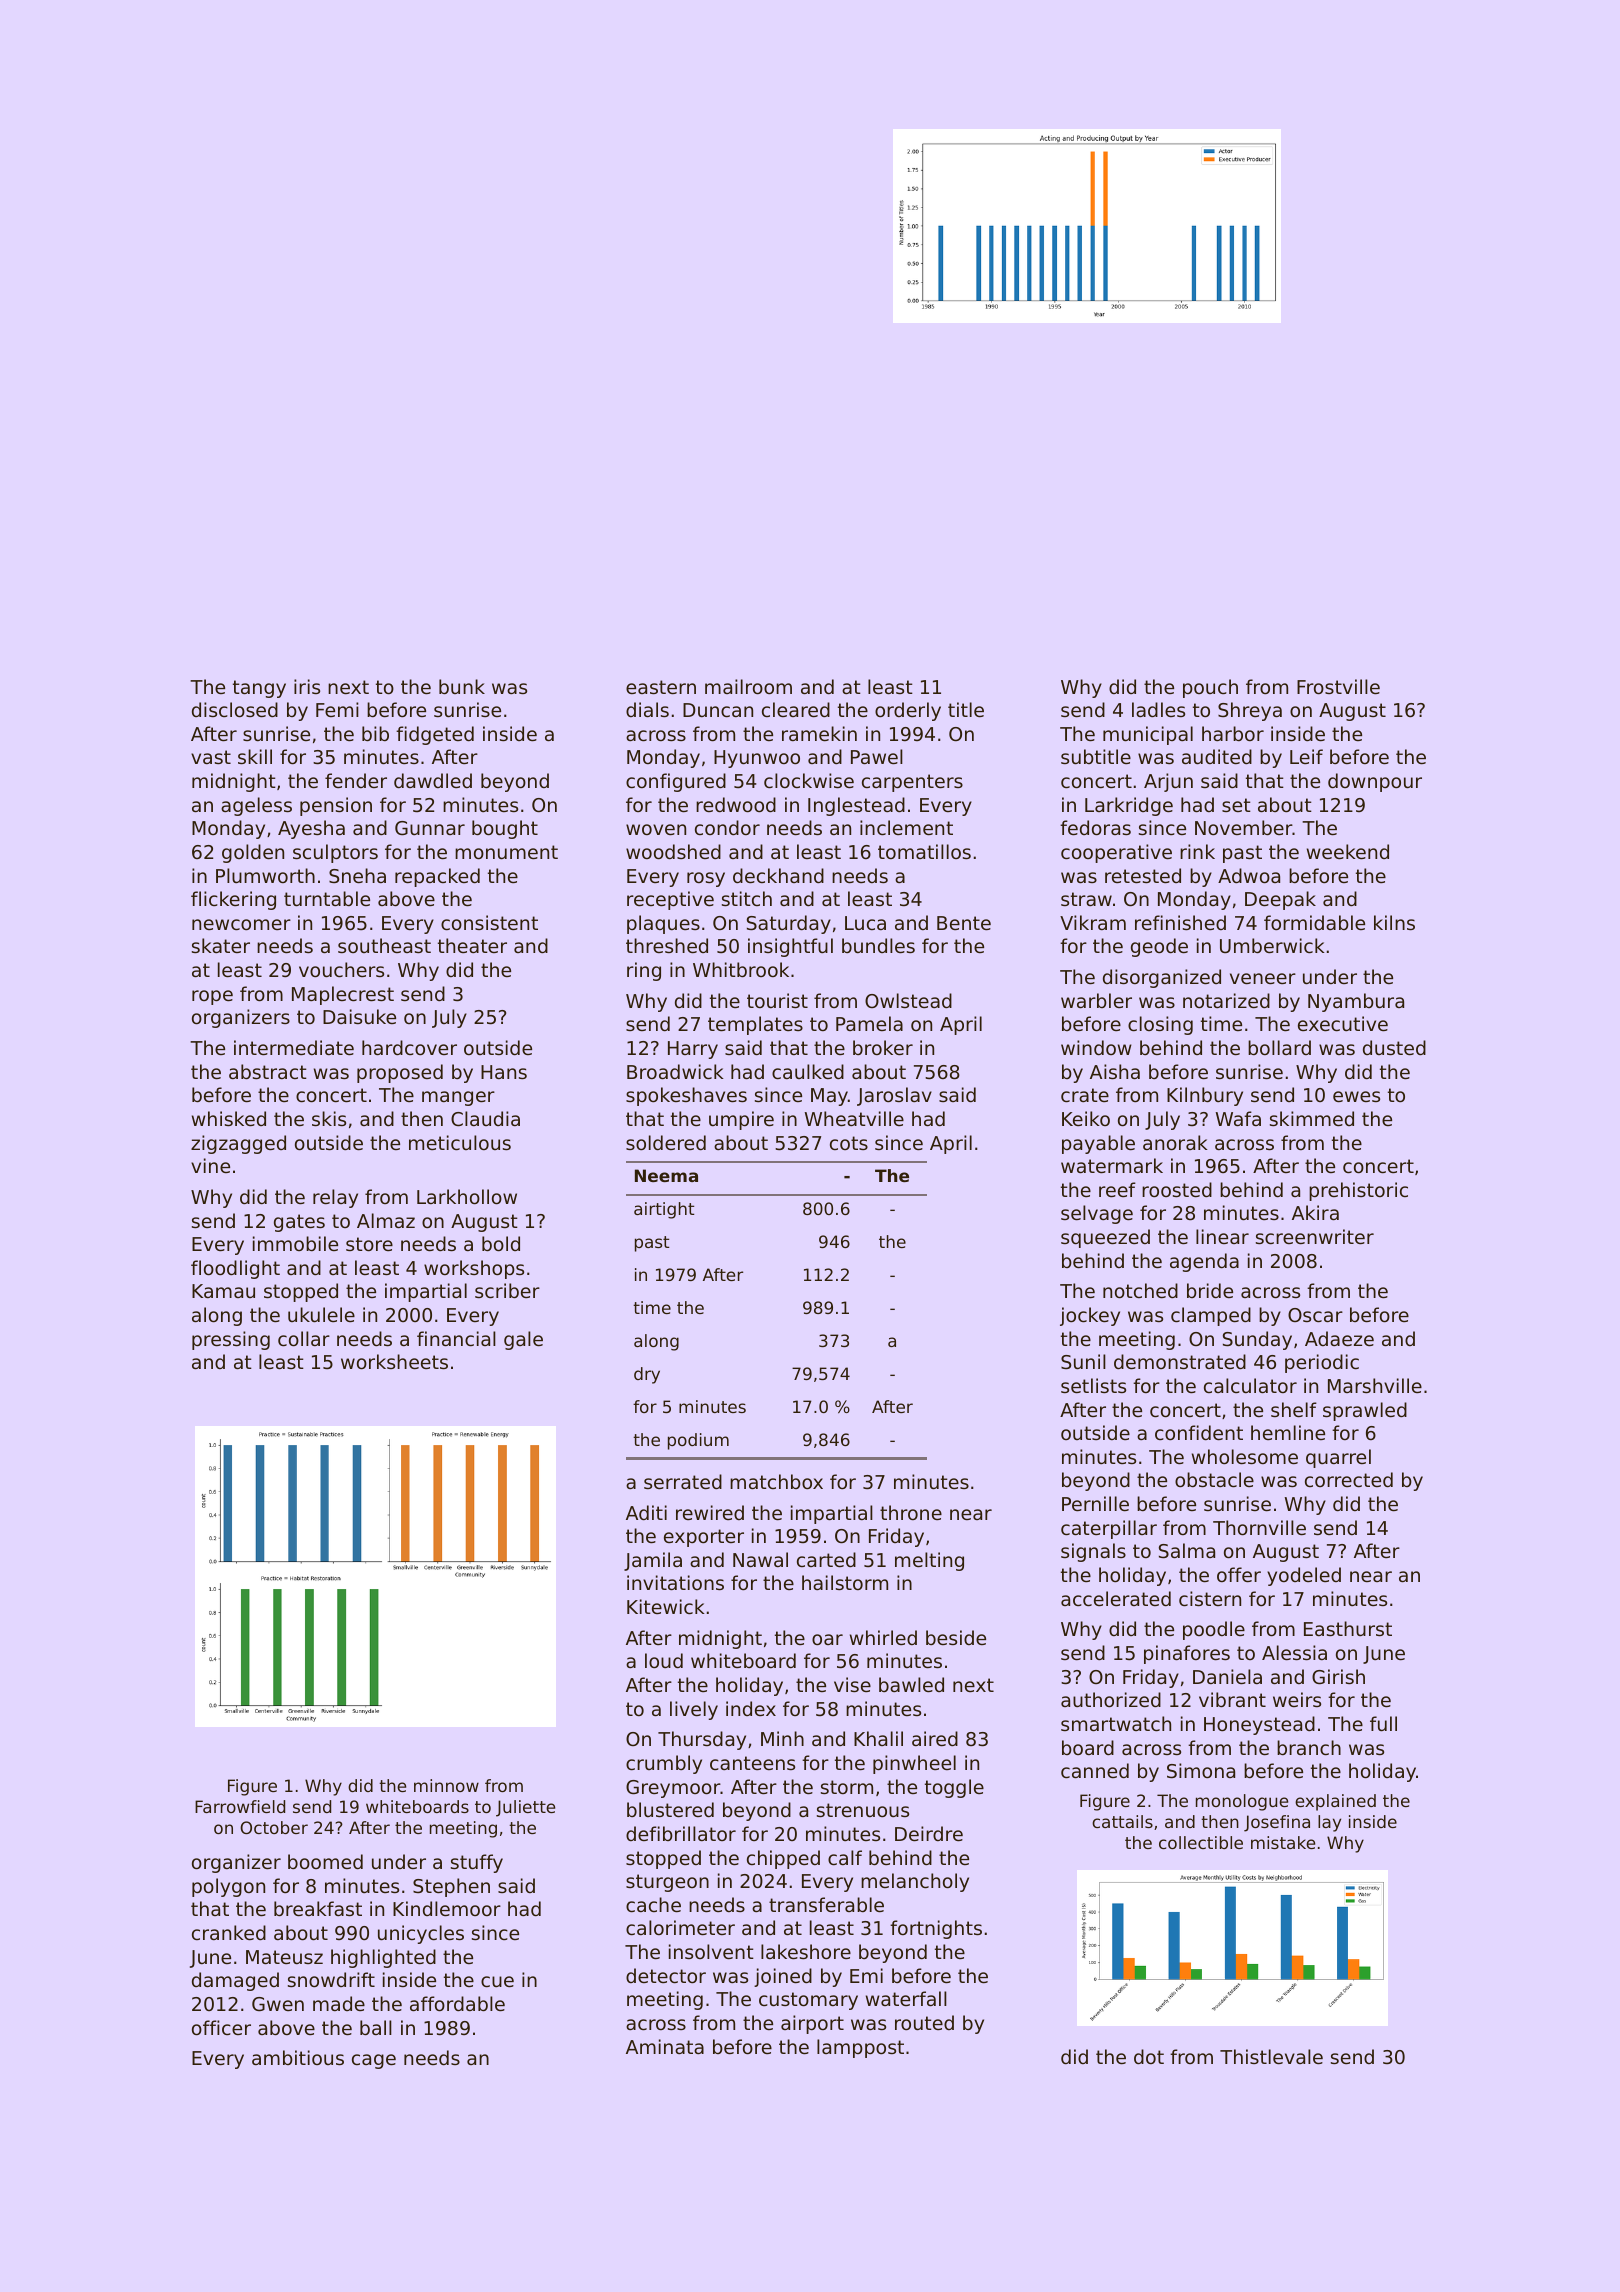 Image resolution: width=1620 pixels, height=2292 pixels. Describe the element at coordinates (1271, 2056) in the page. I see `Thistlevale` at that location.
